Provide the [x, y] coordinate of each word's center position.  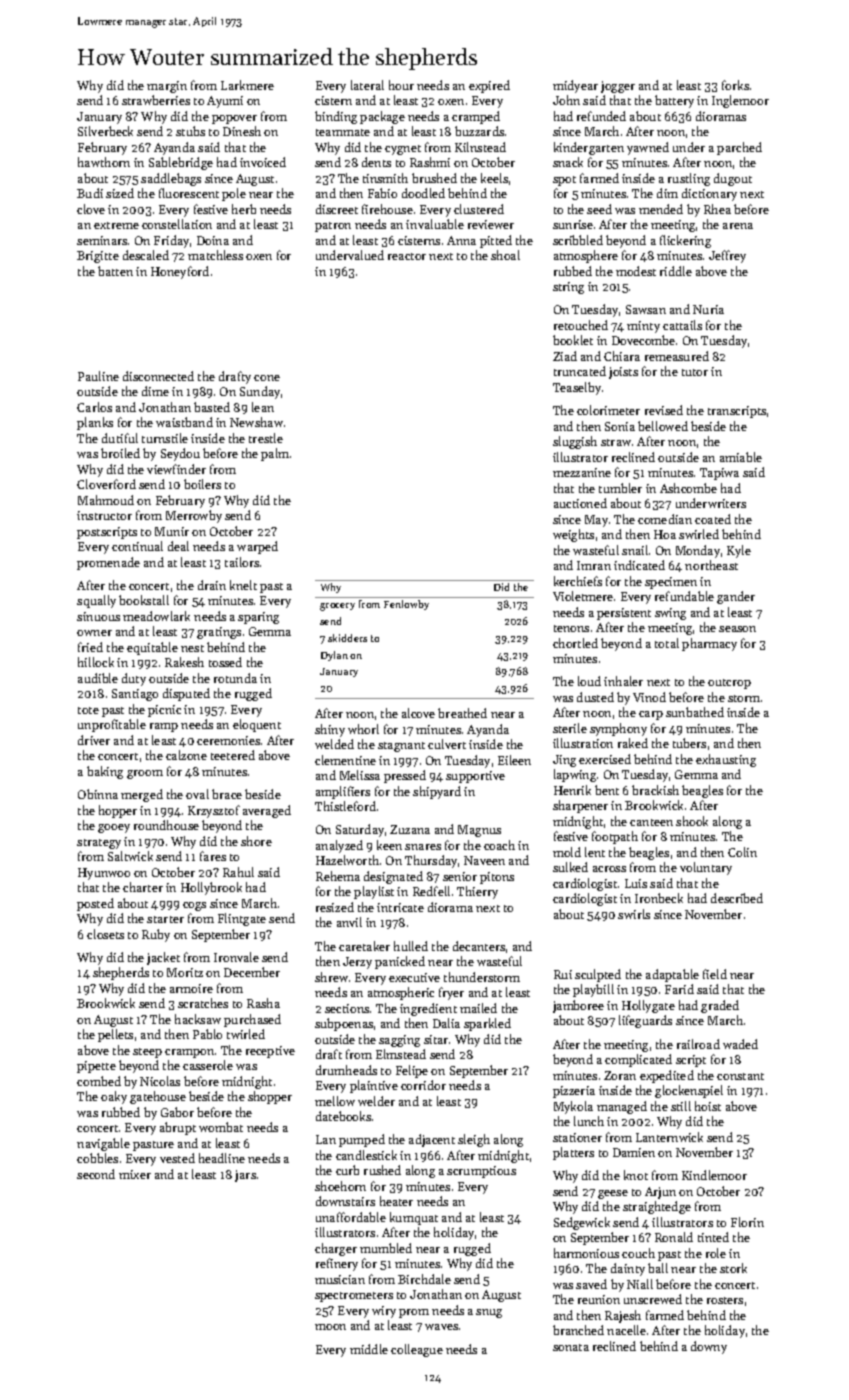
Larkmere [247, 85]
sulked [570, 867]
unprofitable [112, 725]
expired [489, 86]
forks [735, 85]
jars [245, 1176]
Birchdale [424, 1279]
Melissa [360, 775]
